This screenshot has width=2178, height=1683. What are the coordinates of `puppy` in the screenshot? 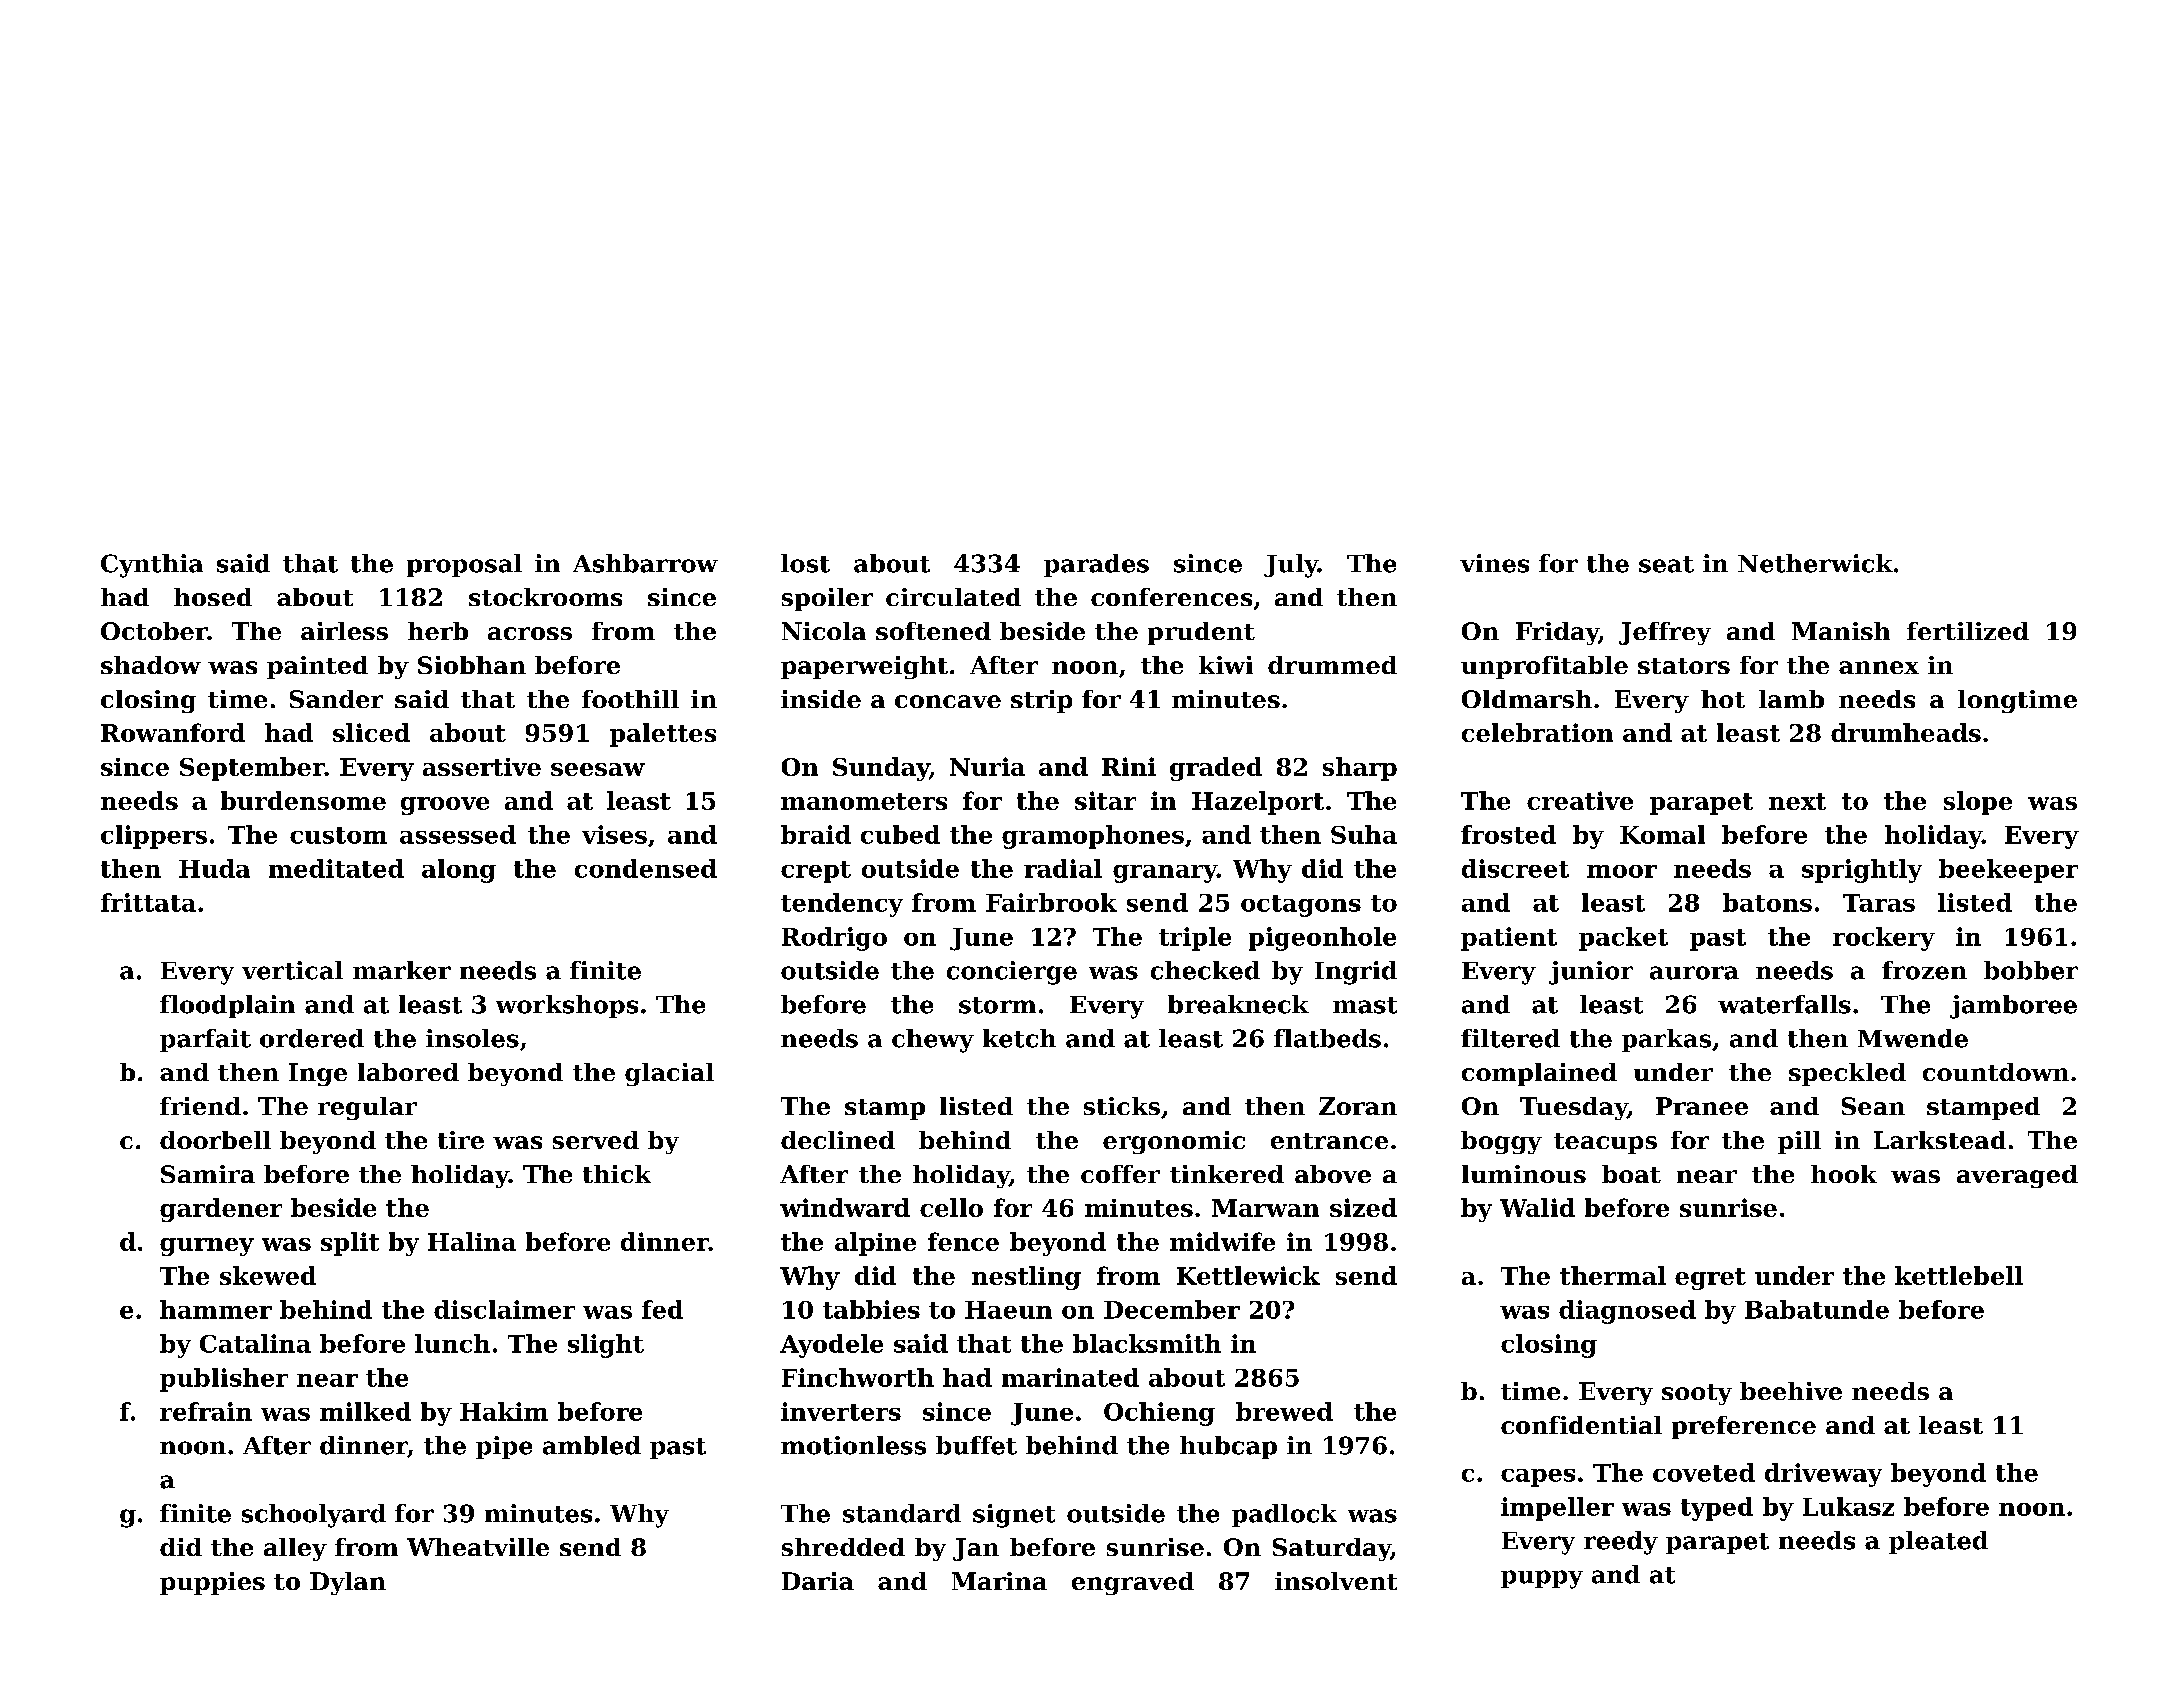 It's located at (1542, 1579).
